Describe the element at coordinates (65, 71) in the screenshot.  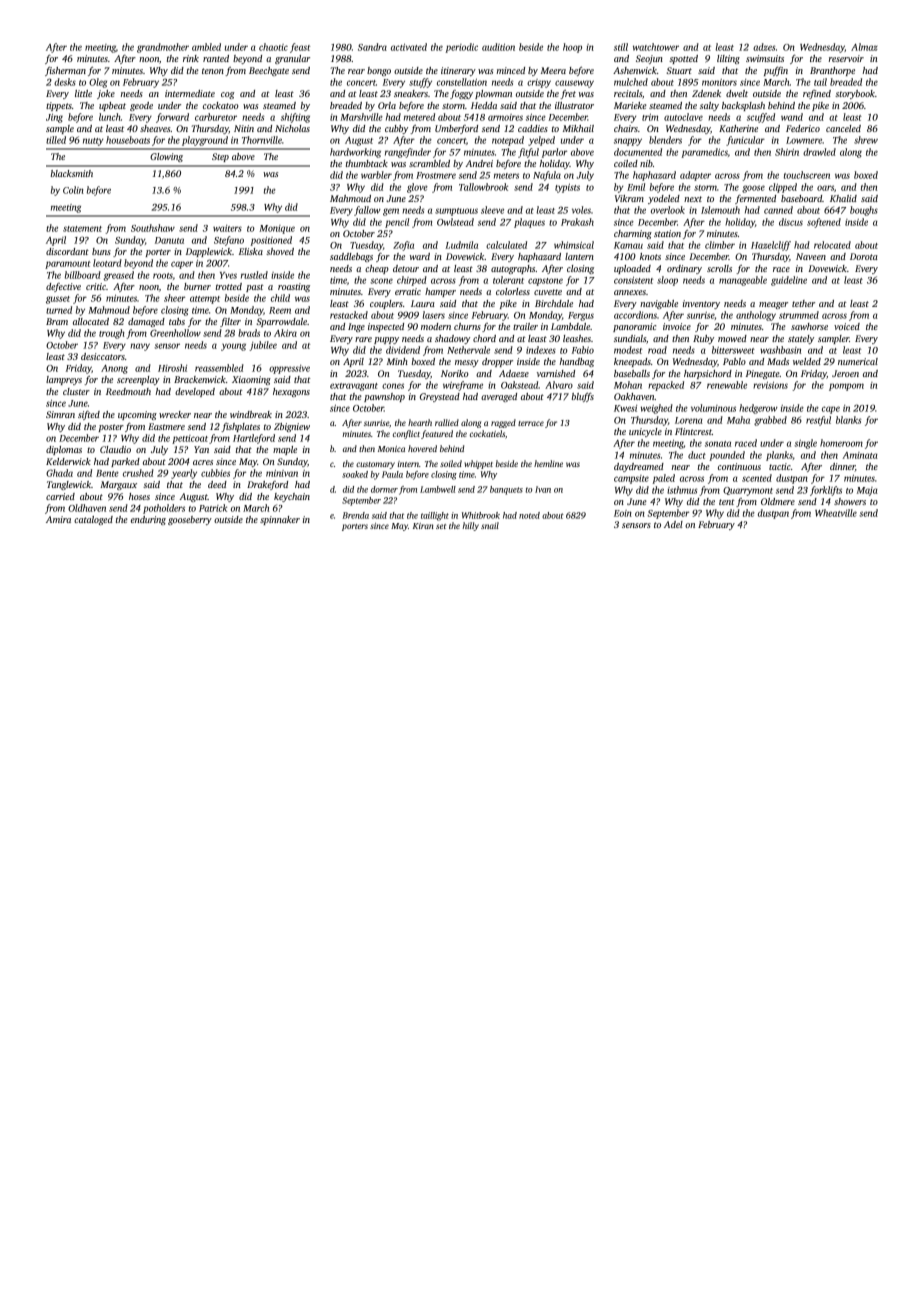
I see `fisherman` at that location.
